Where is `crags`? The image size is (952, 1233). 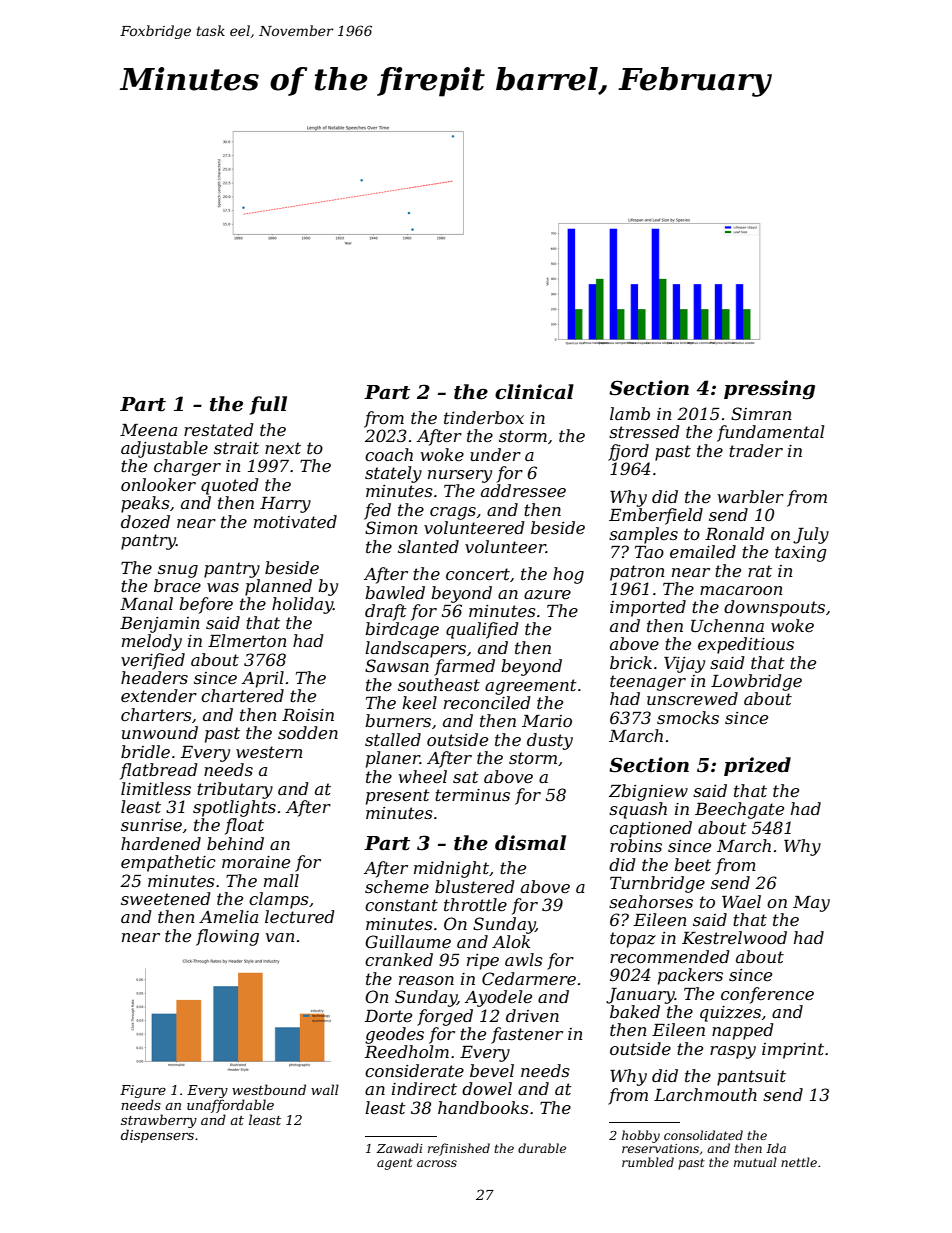 crags is located at coordinates (453, 513).
